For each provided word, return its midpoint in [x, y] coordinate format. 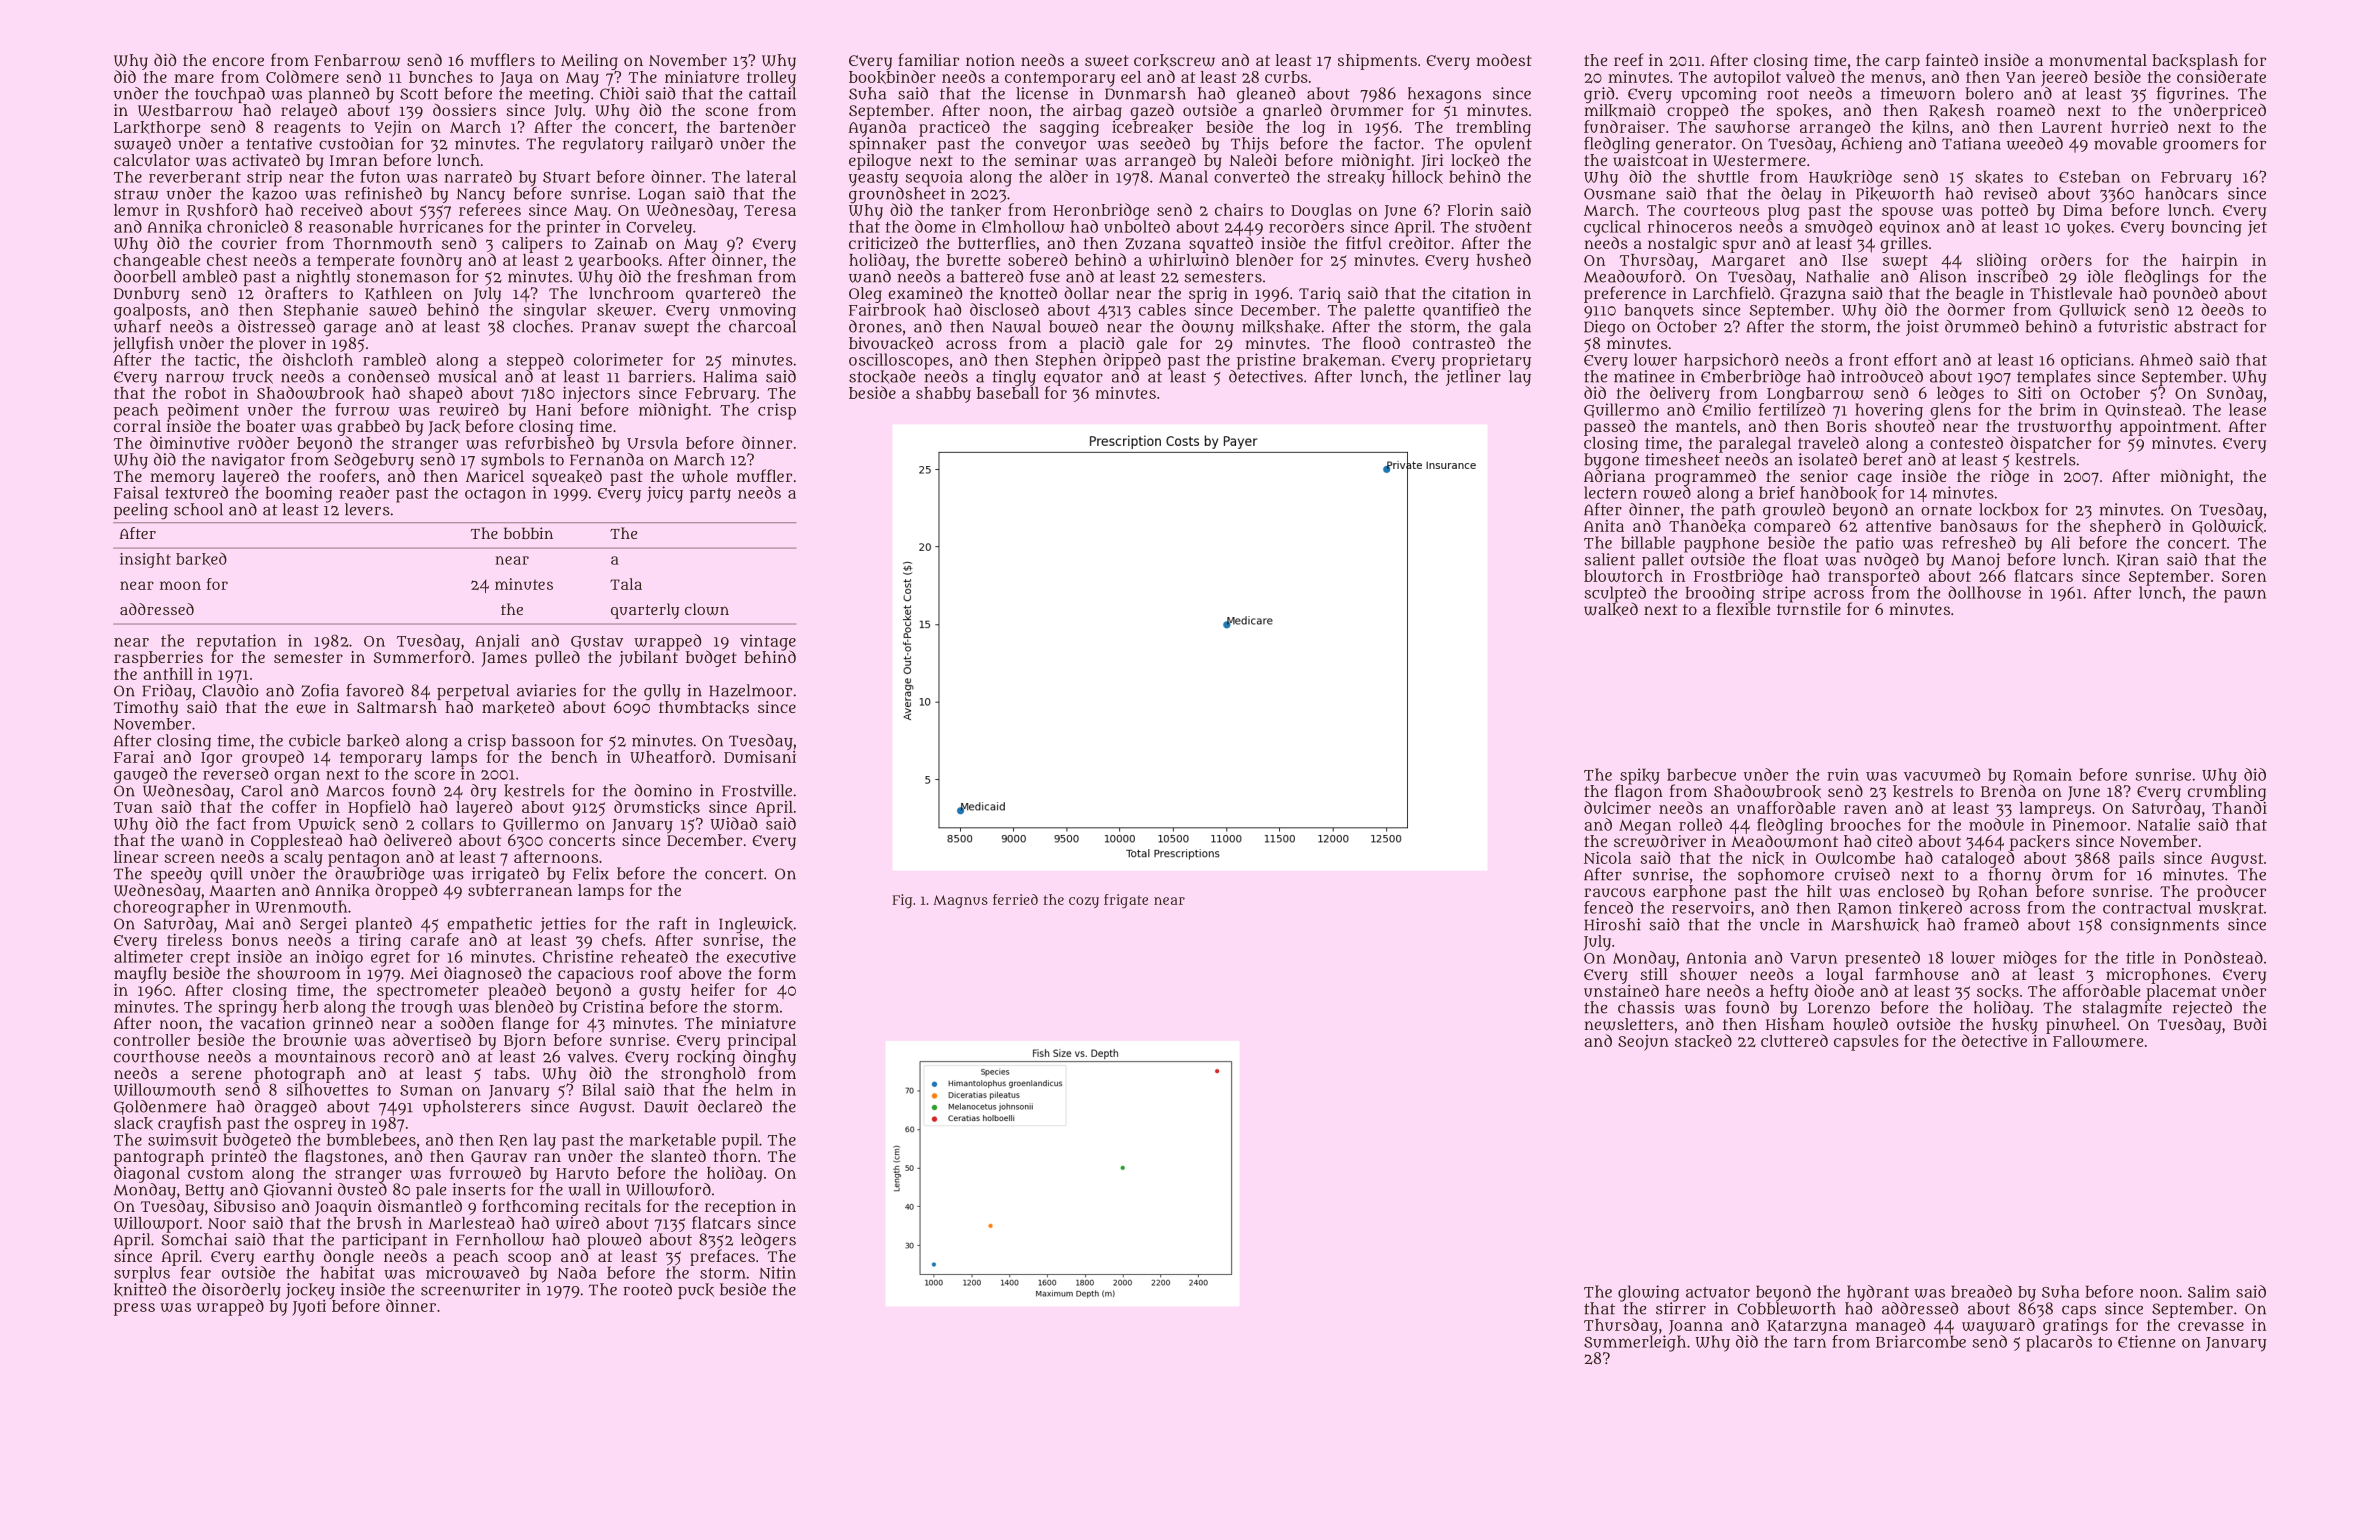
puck [696, 1291]
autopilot [1747, 78]
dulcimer [1617, 807]
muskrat [2231, 908]
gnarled [1292, 111]
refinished [383, 193]
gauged [140, 775]
